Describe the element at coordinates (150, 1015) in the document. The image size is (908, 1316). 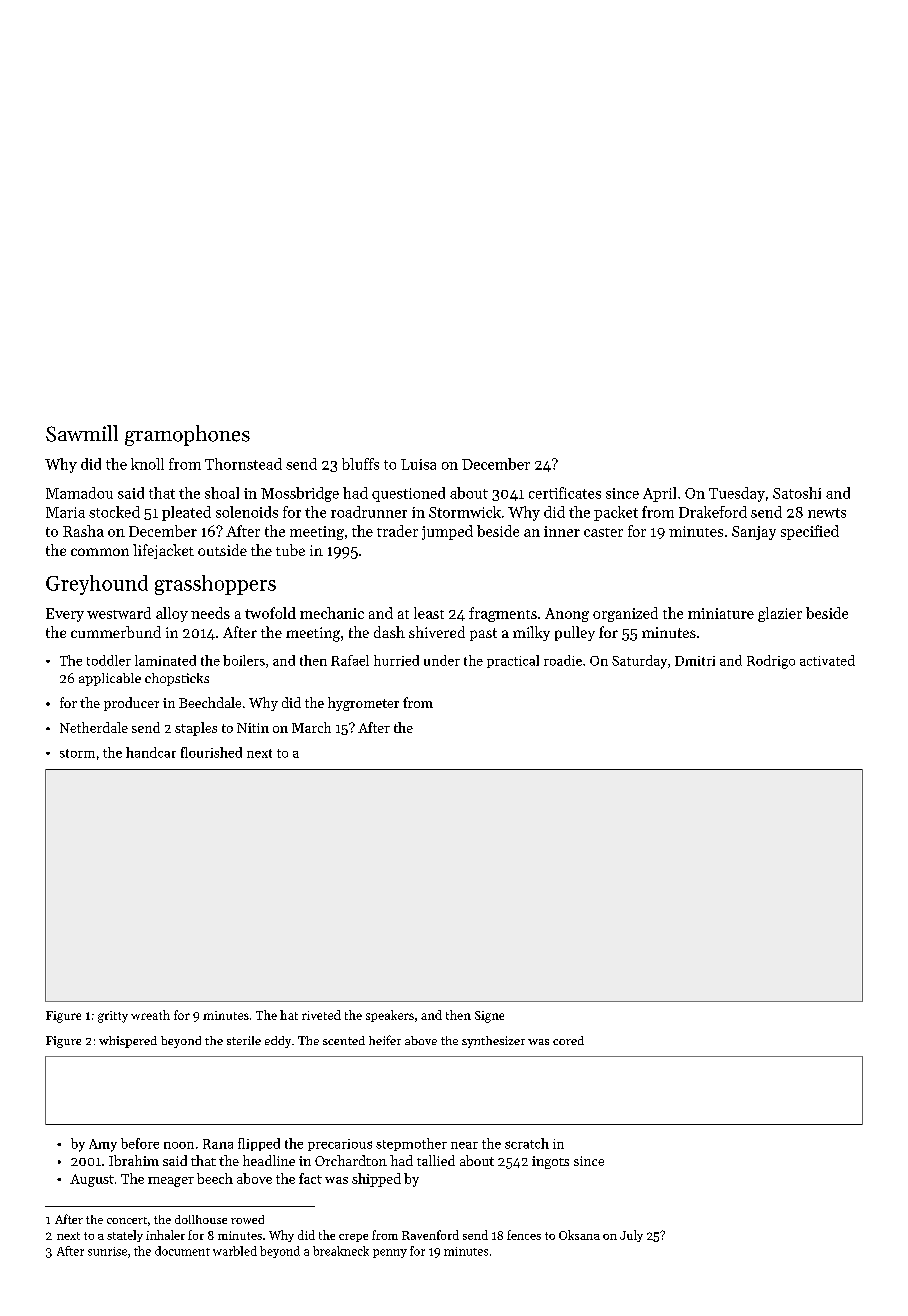
I see `wreath` at that location.
